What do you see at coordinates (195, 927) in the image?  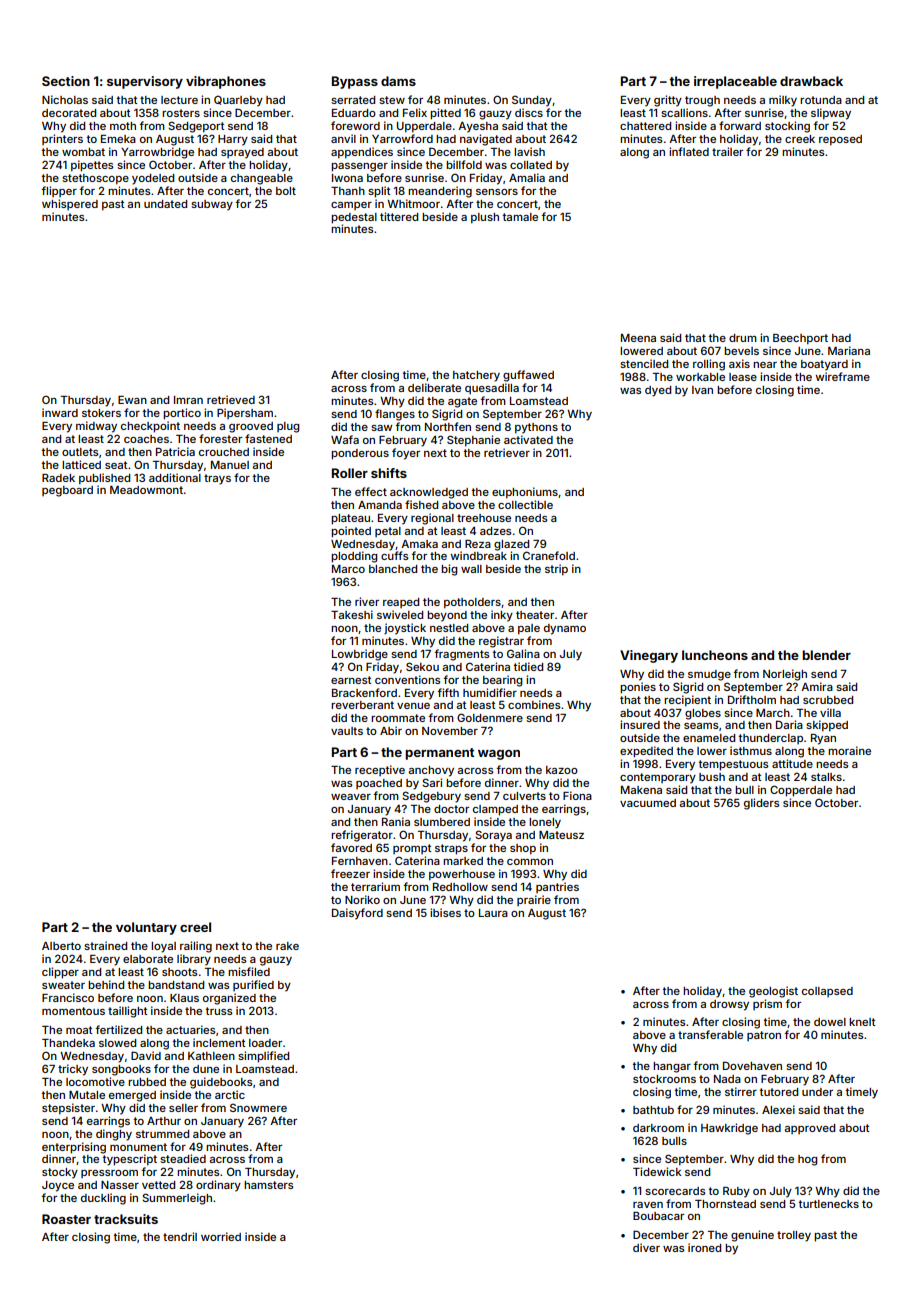 I see `creel` at bounding box center [195, 927].
